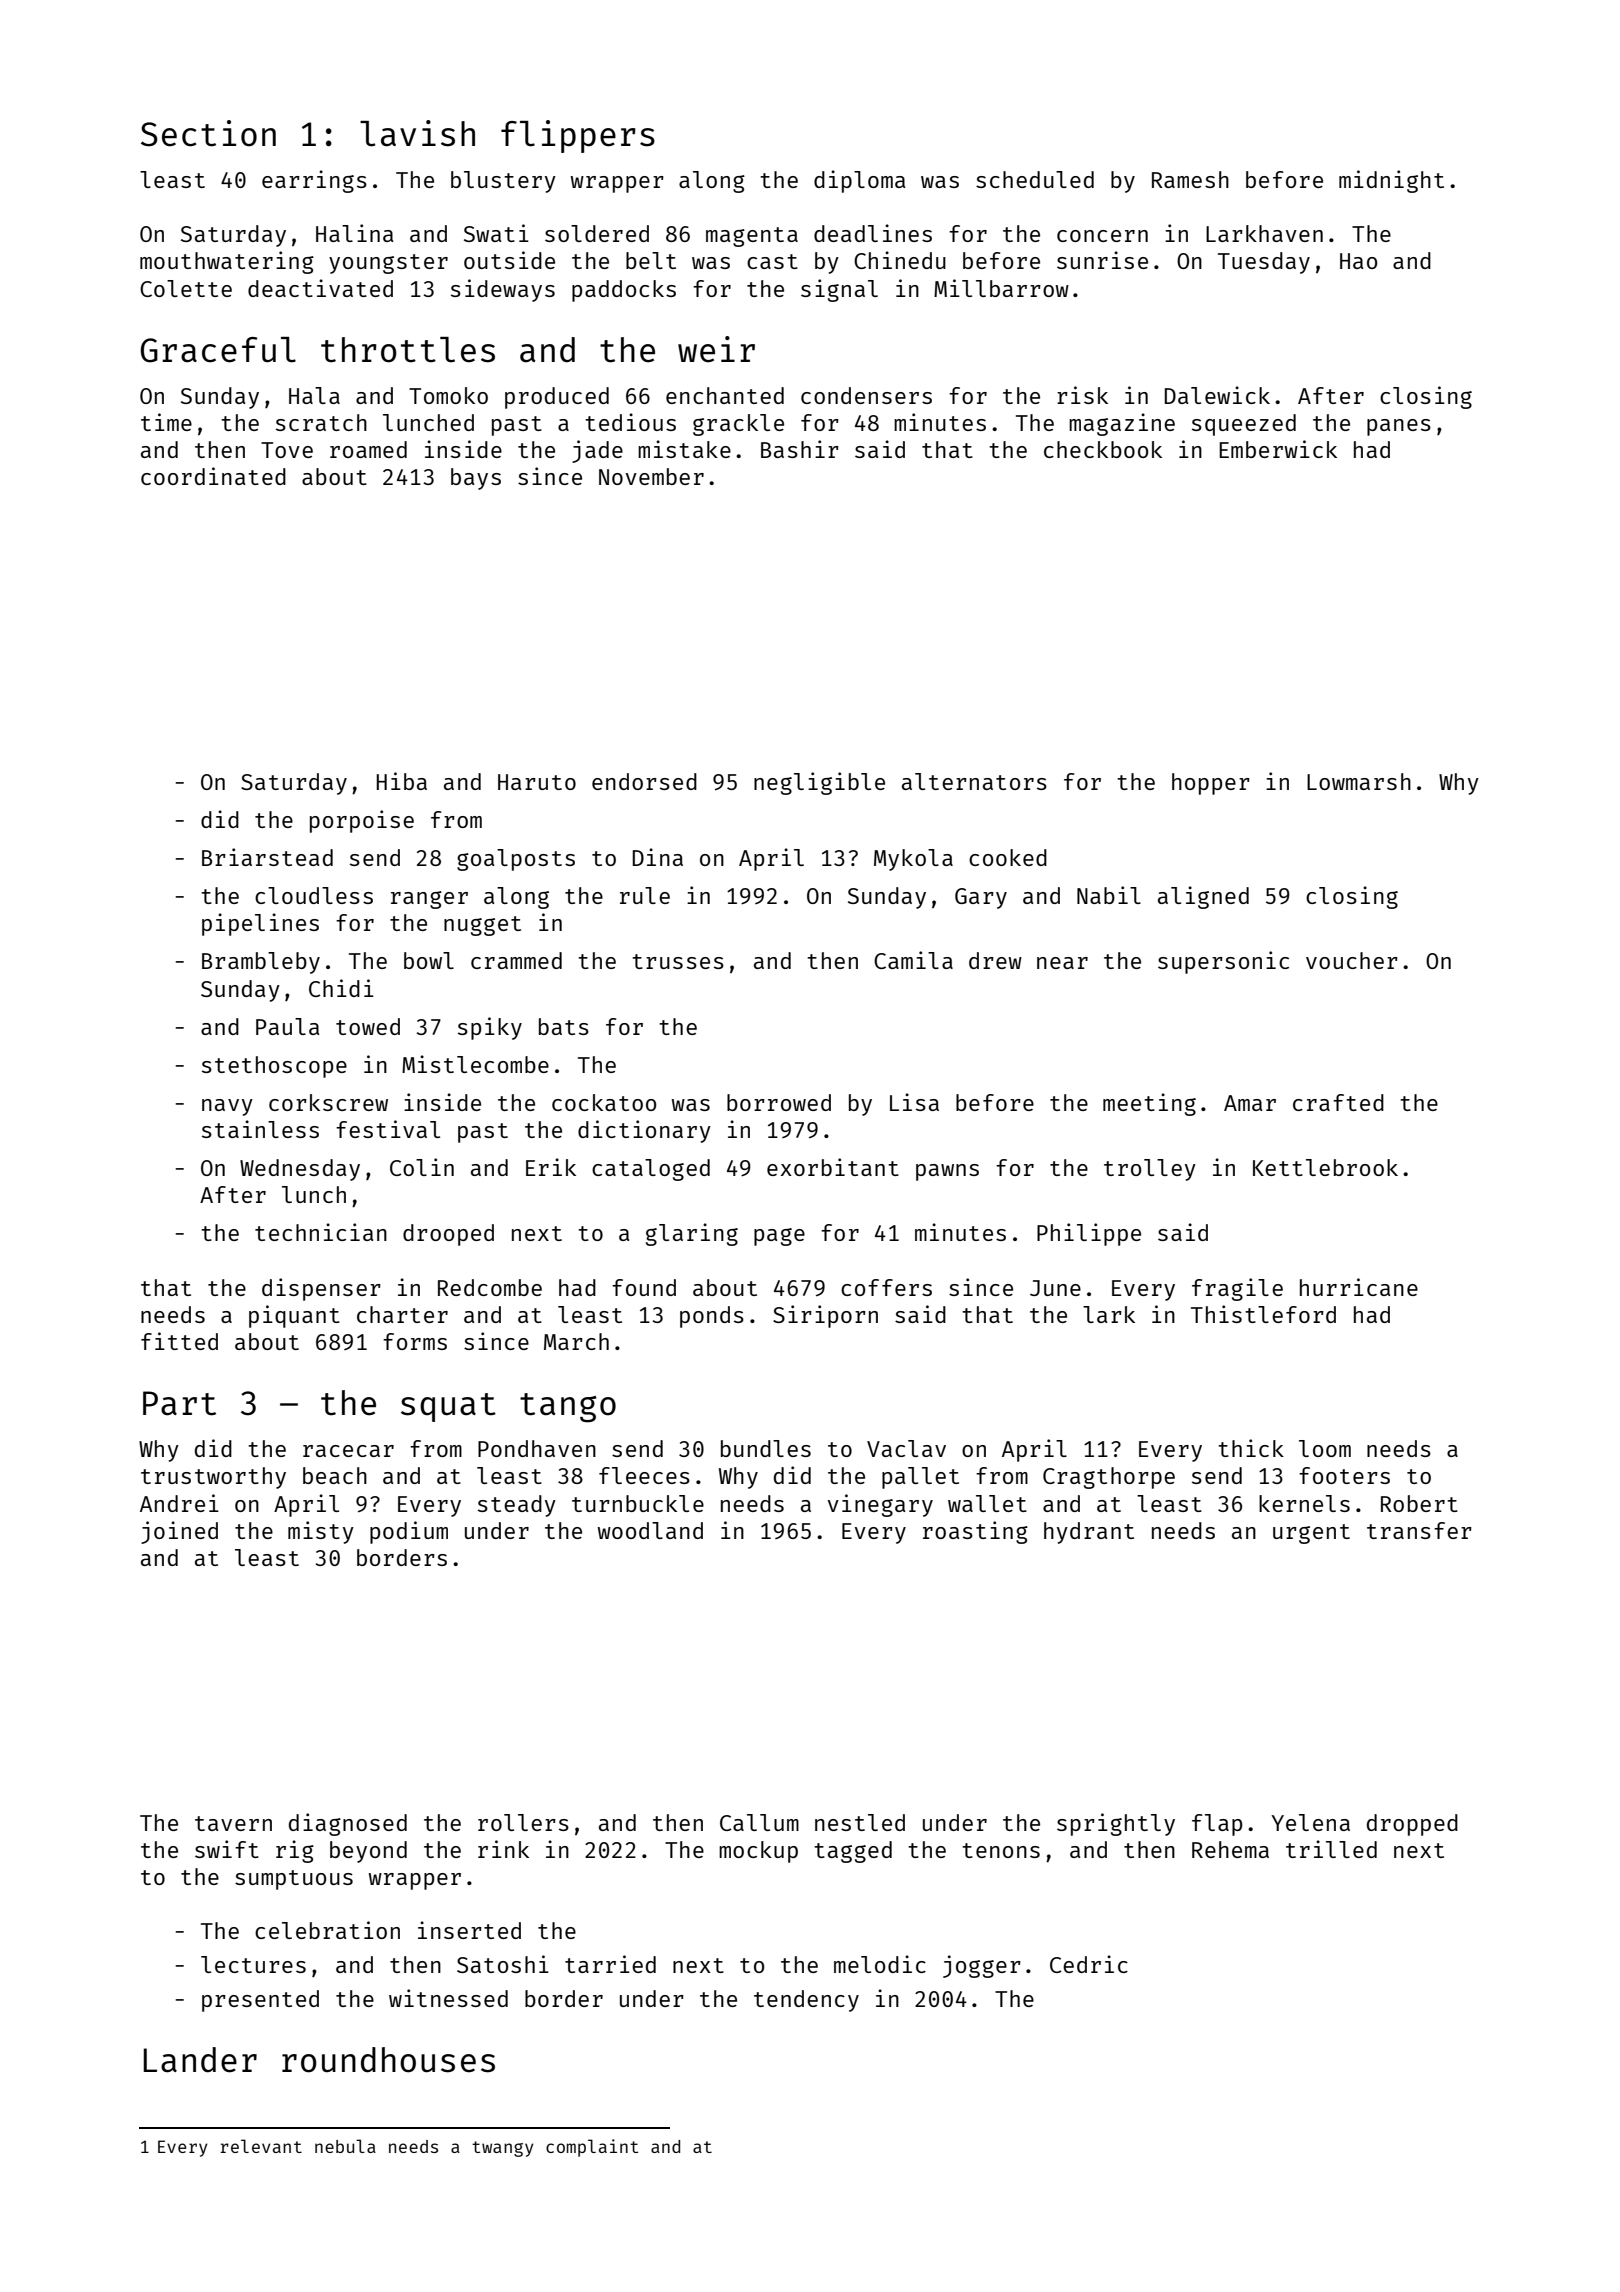 The height and width of the document is (2292, 1620). Describe the element at coordinates (1089, 1964) in the document. I see `Cedric` at that location.
